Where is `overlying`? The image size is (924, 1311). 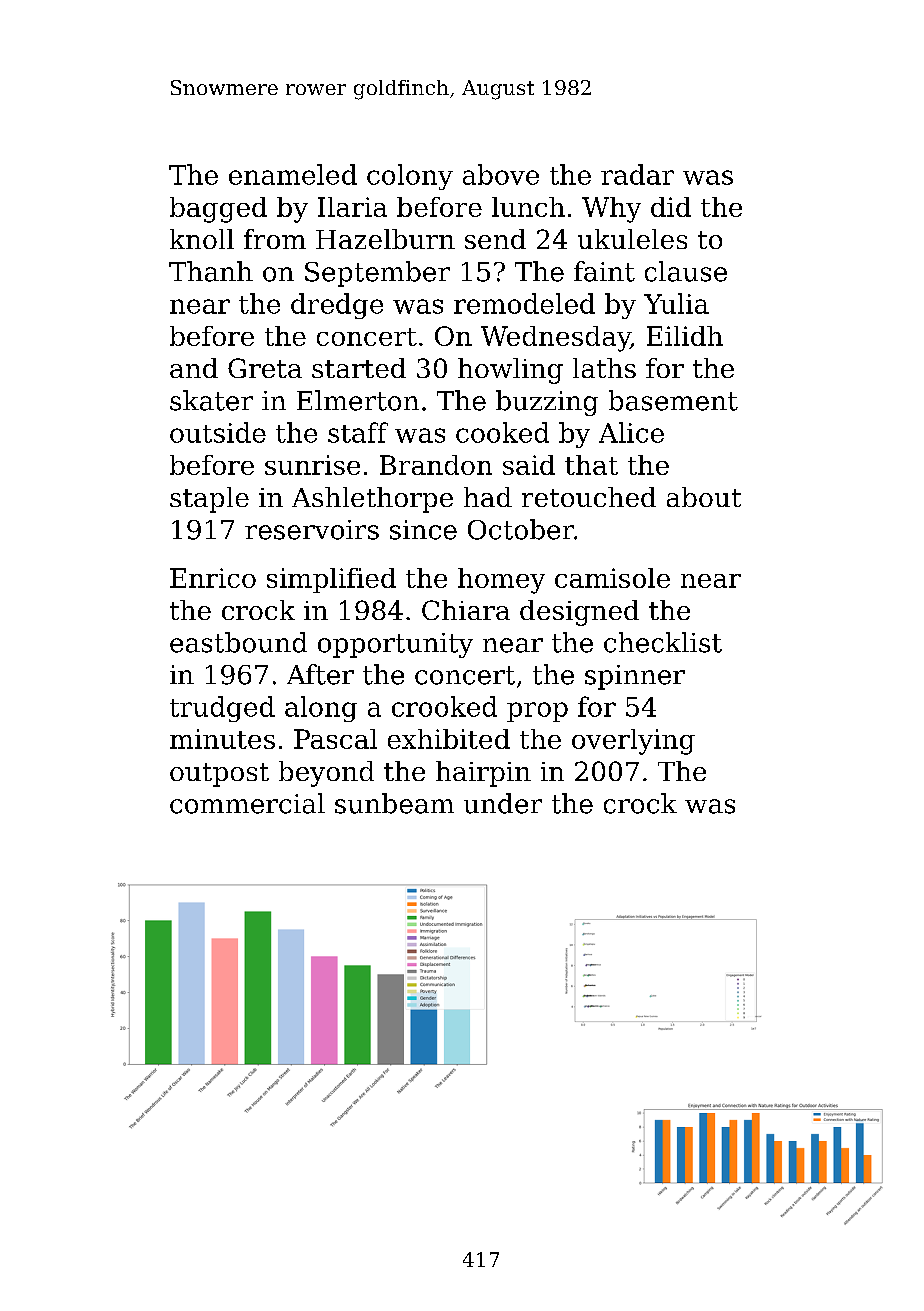
overlying is located at coordinates (633, 742).
